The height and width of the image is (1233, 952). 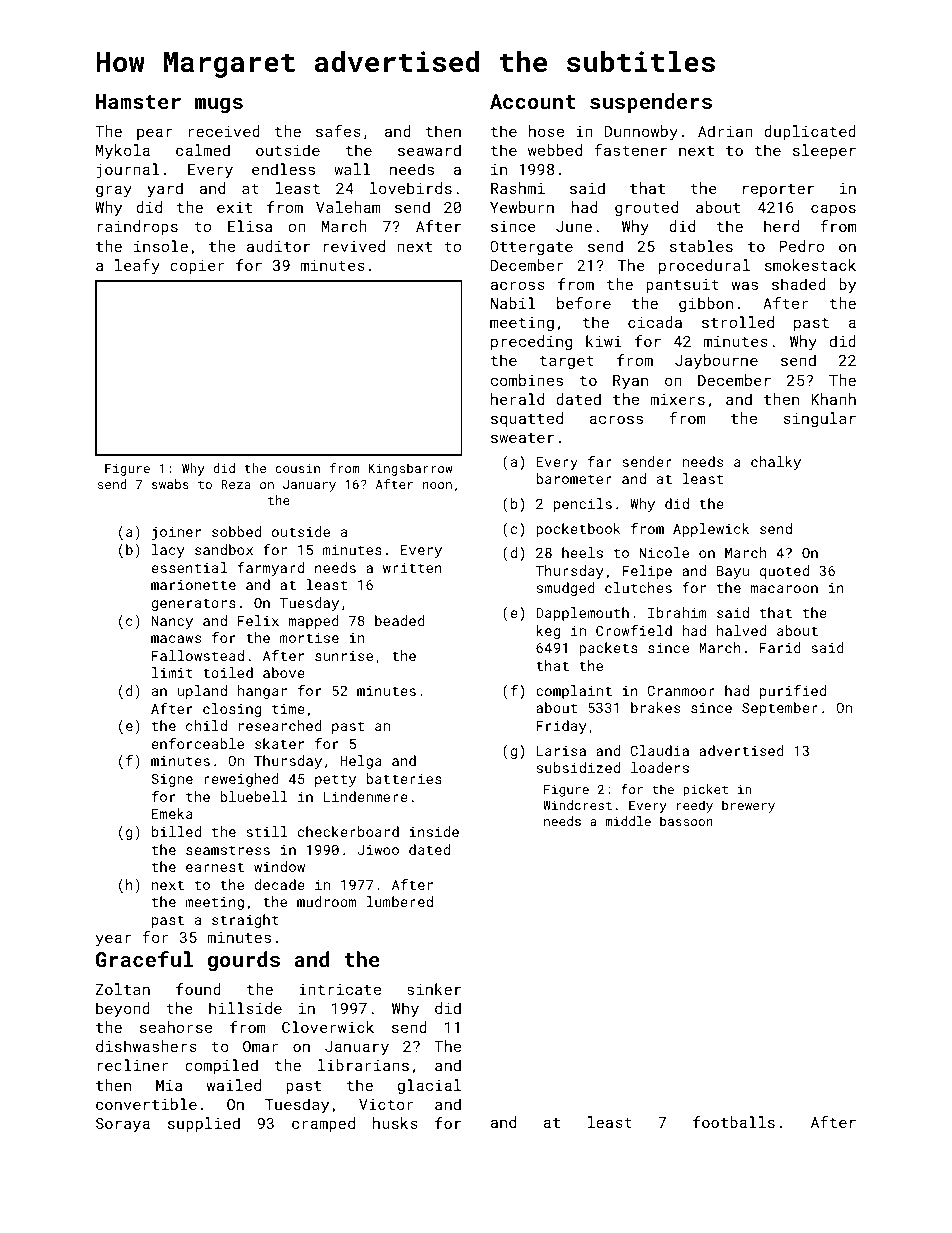 I want to click on footballs, so click(x=734, y=1122).
